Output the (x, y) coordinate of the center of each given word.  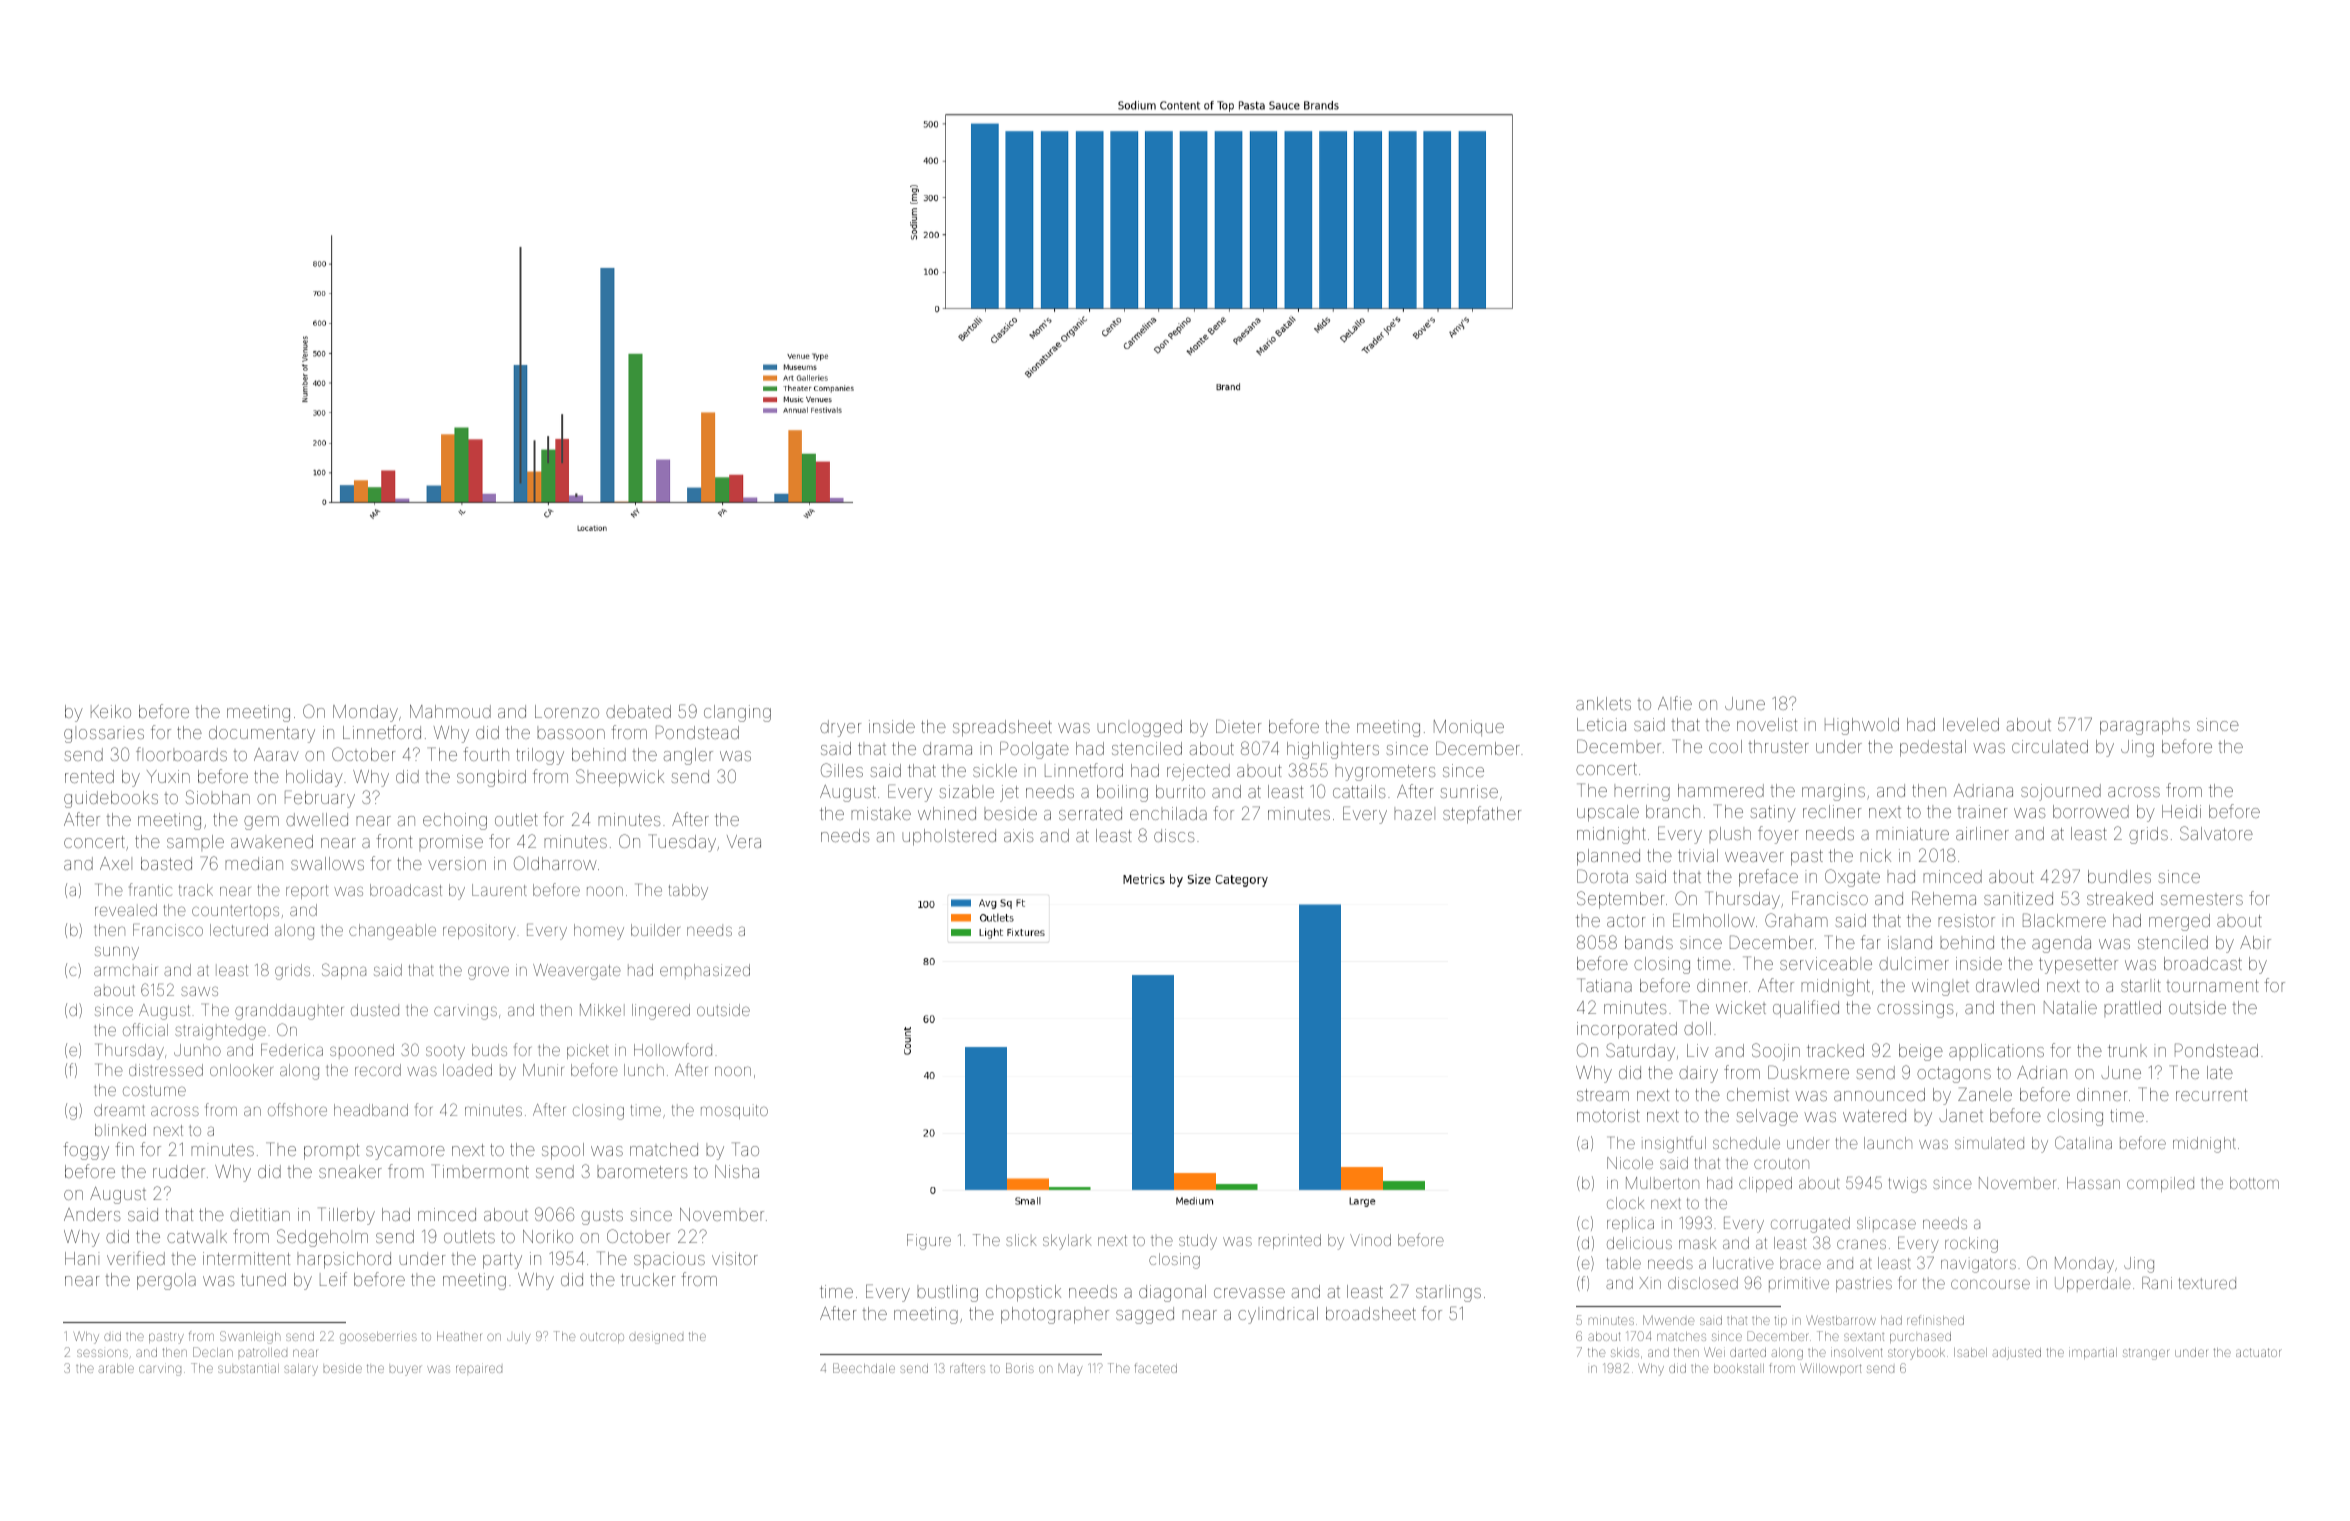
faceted (1155, 1368)
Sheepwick (620, 778)
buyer (405, 1370)
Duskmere (1808, 1072)
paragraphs (2145, 726)
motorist (1608, 1115)
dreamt (119, 1110)
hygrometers (1385, 772)
